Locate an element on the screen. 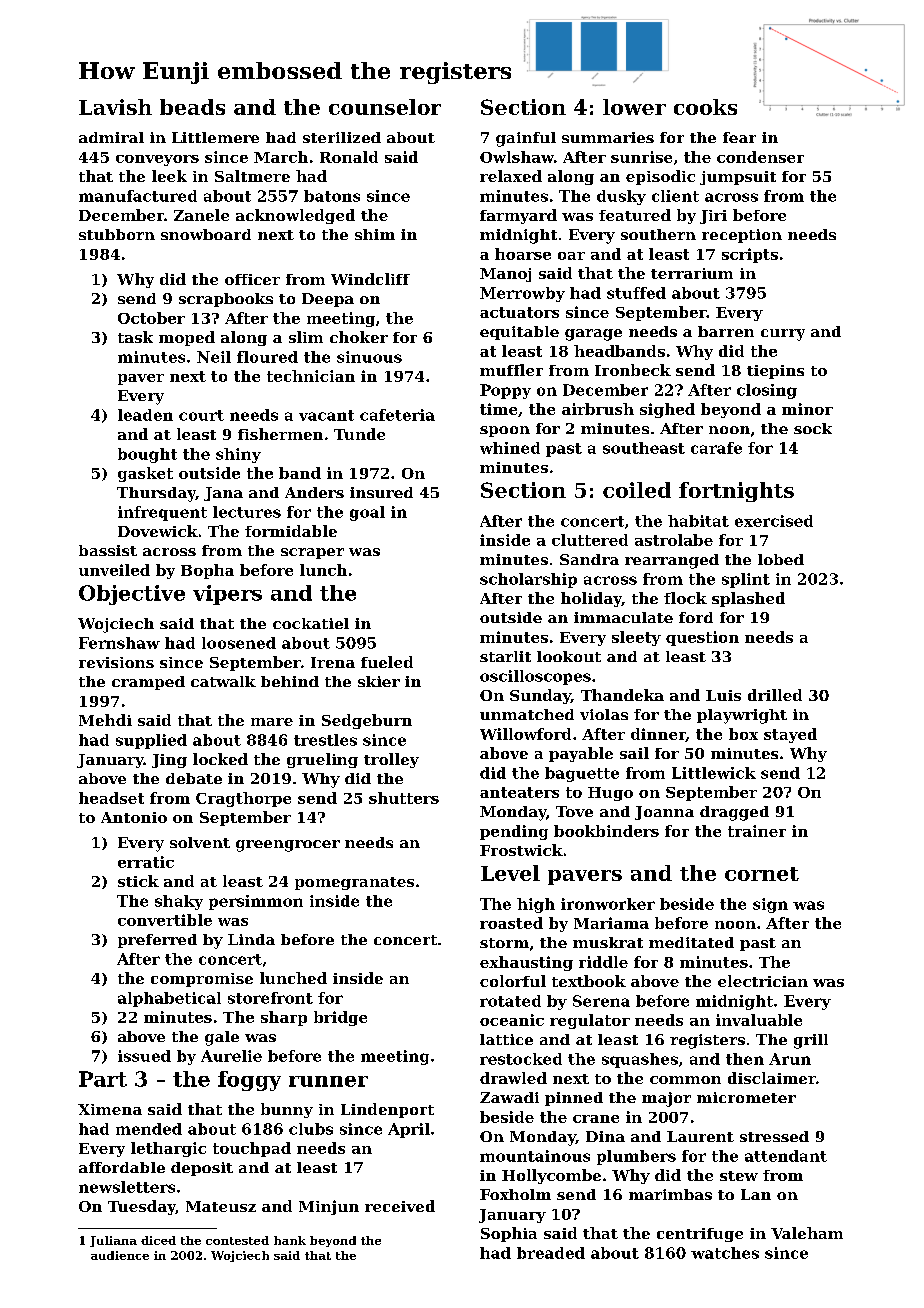 This screenshot has width=924, height=1308. fear is located at coordinates (739, 137).
